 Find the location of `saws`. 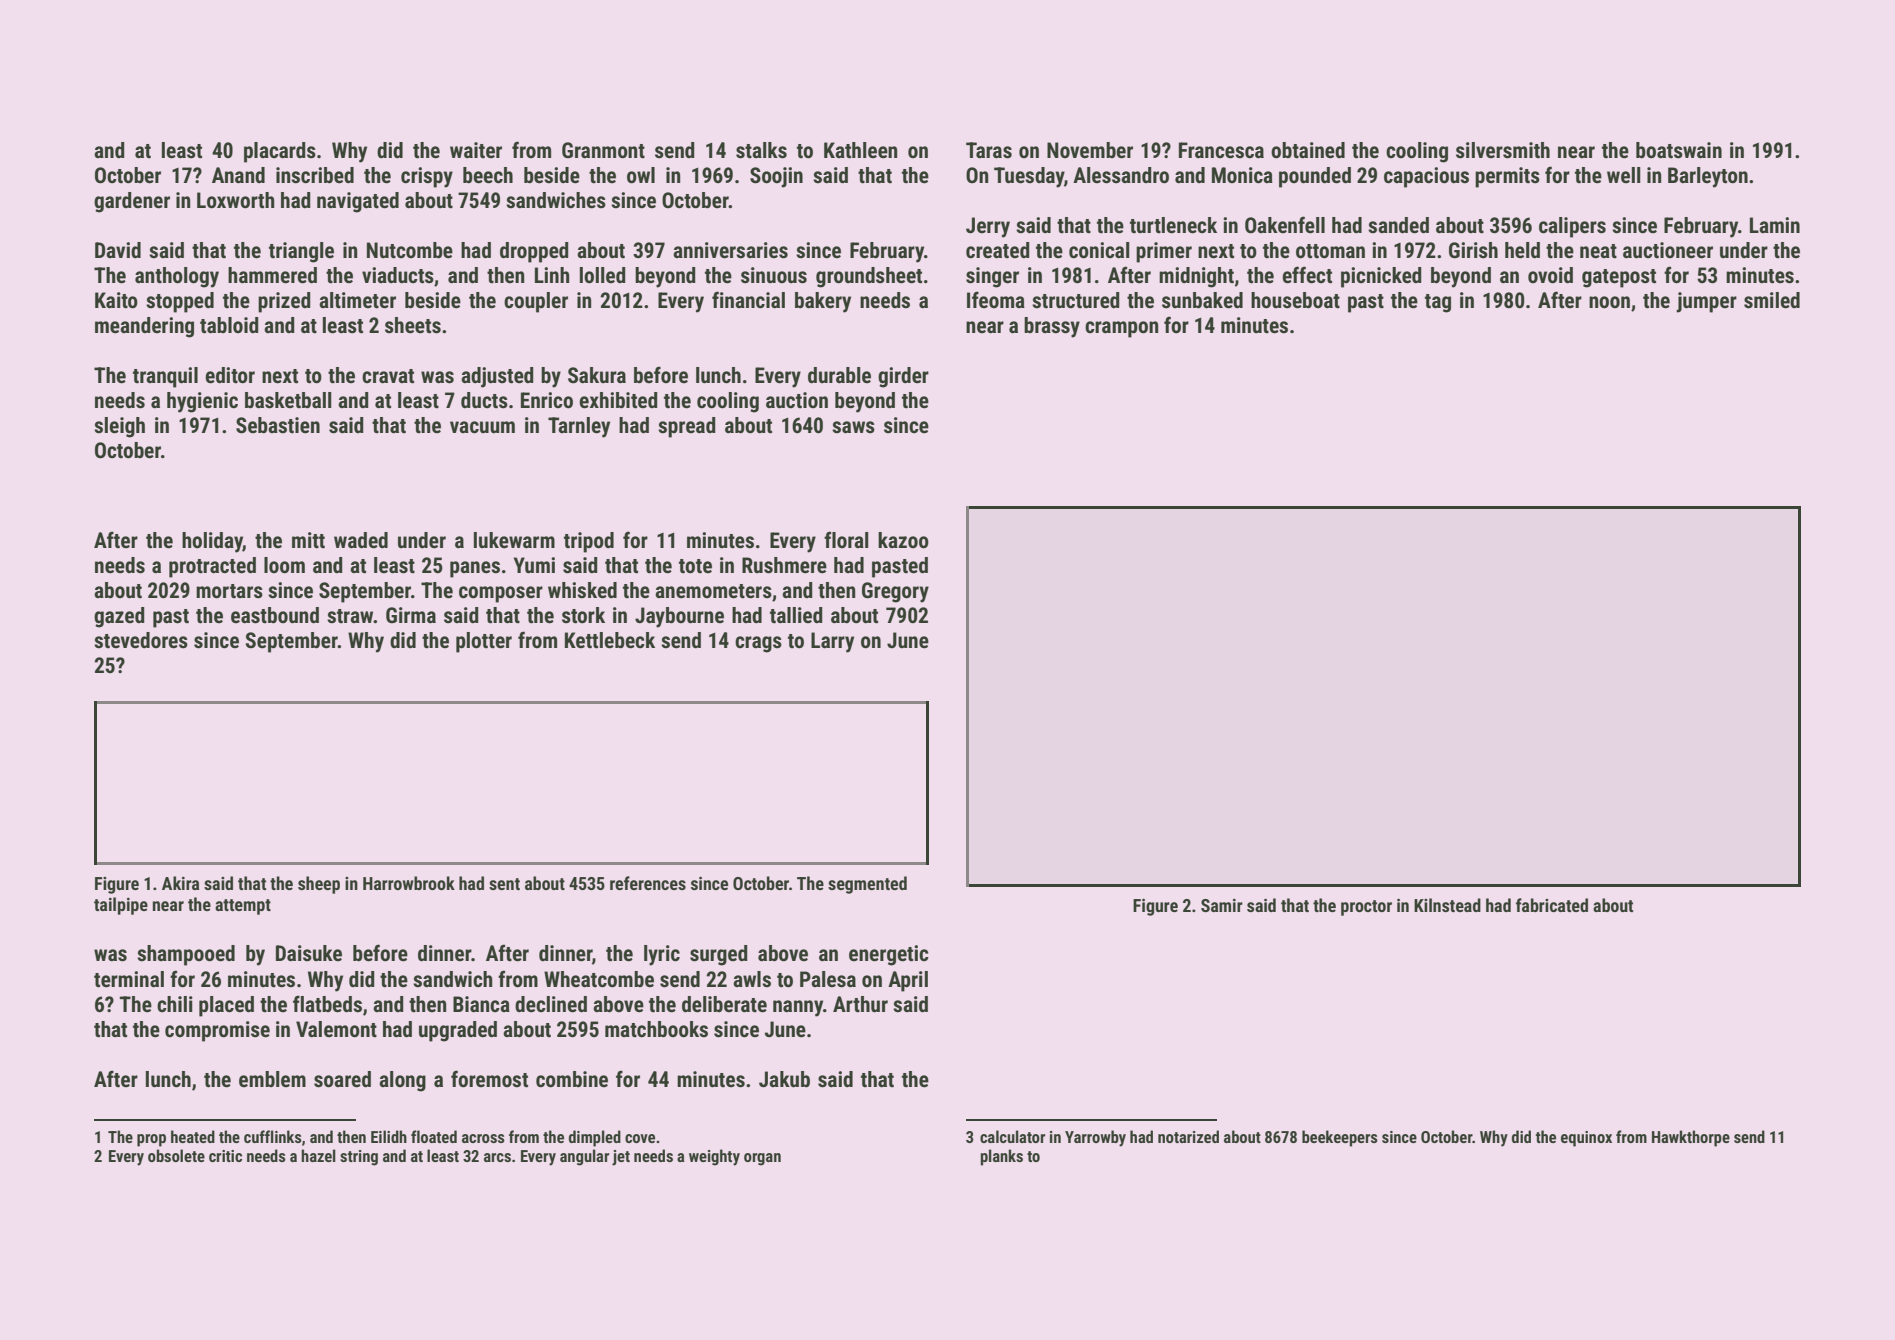

saws is located at coordinates (853, 427).
